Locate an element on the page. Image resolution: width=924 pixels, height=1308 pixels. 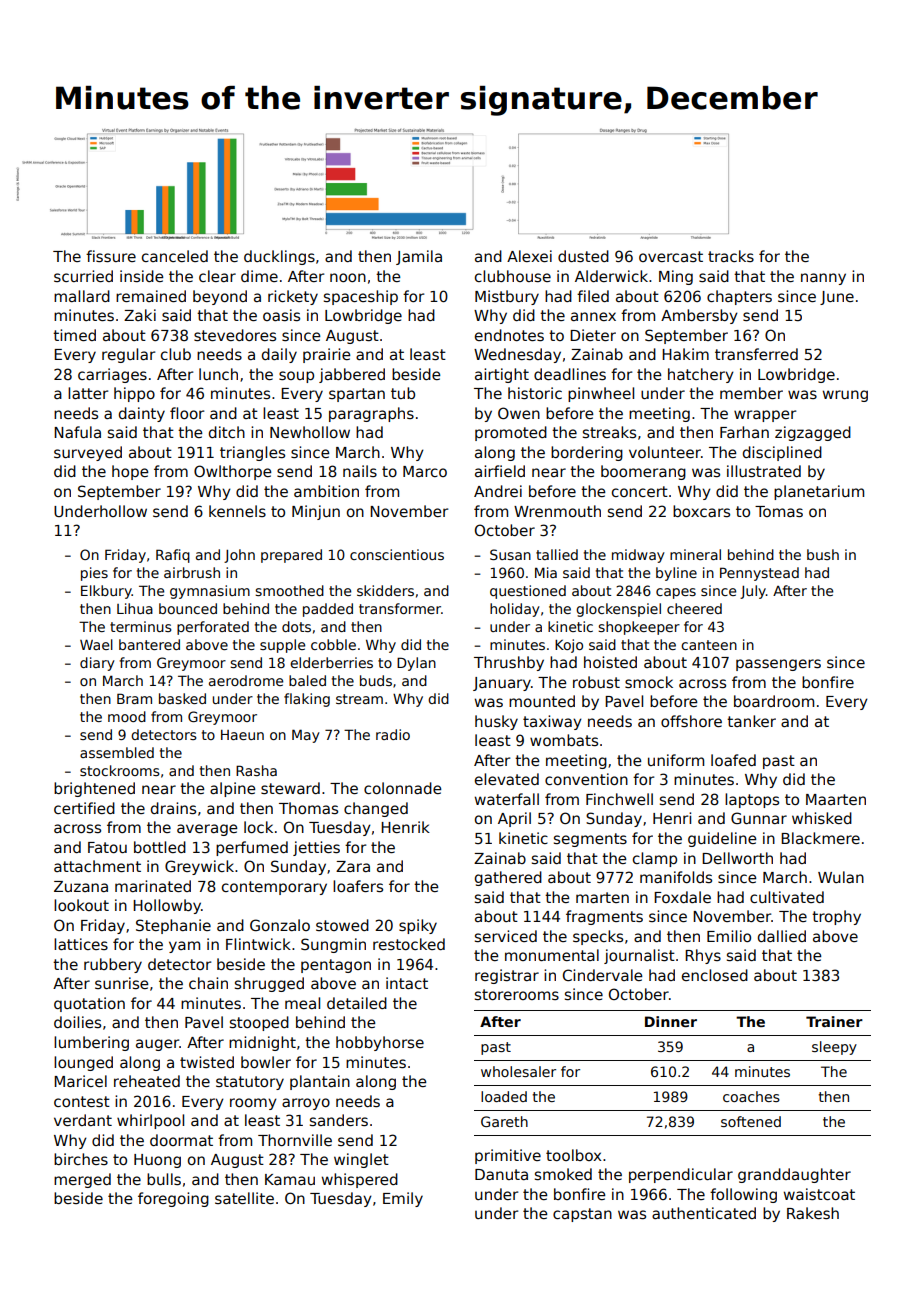
promoted is located at coordinates (511, 433).
